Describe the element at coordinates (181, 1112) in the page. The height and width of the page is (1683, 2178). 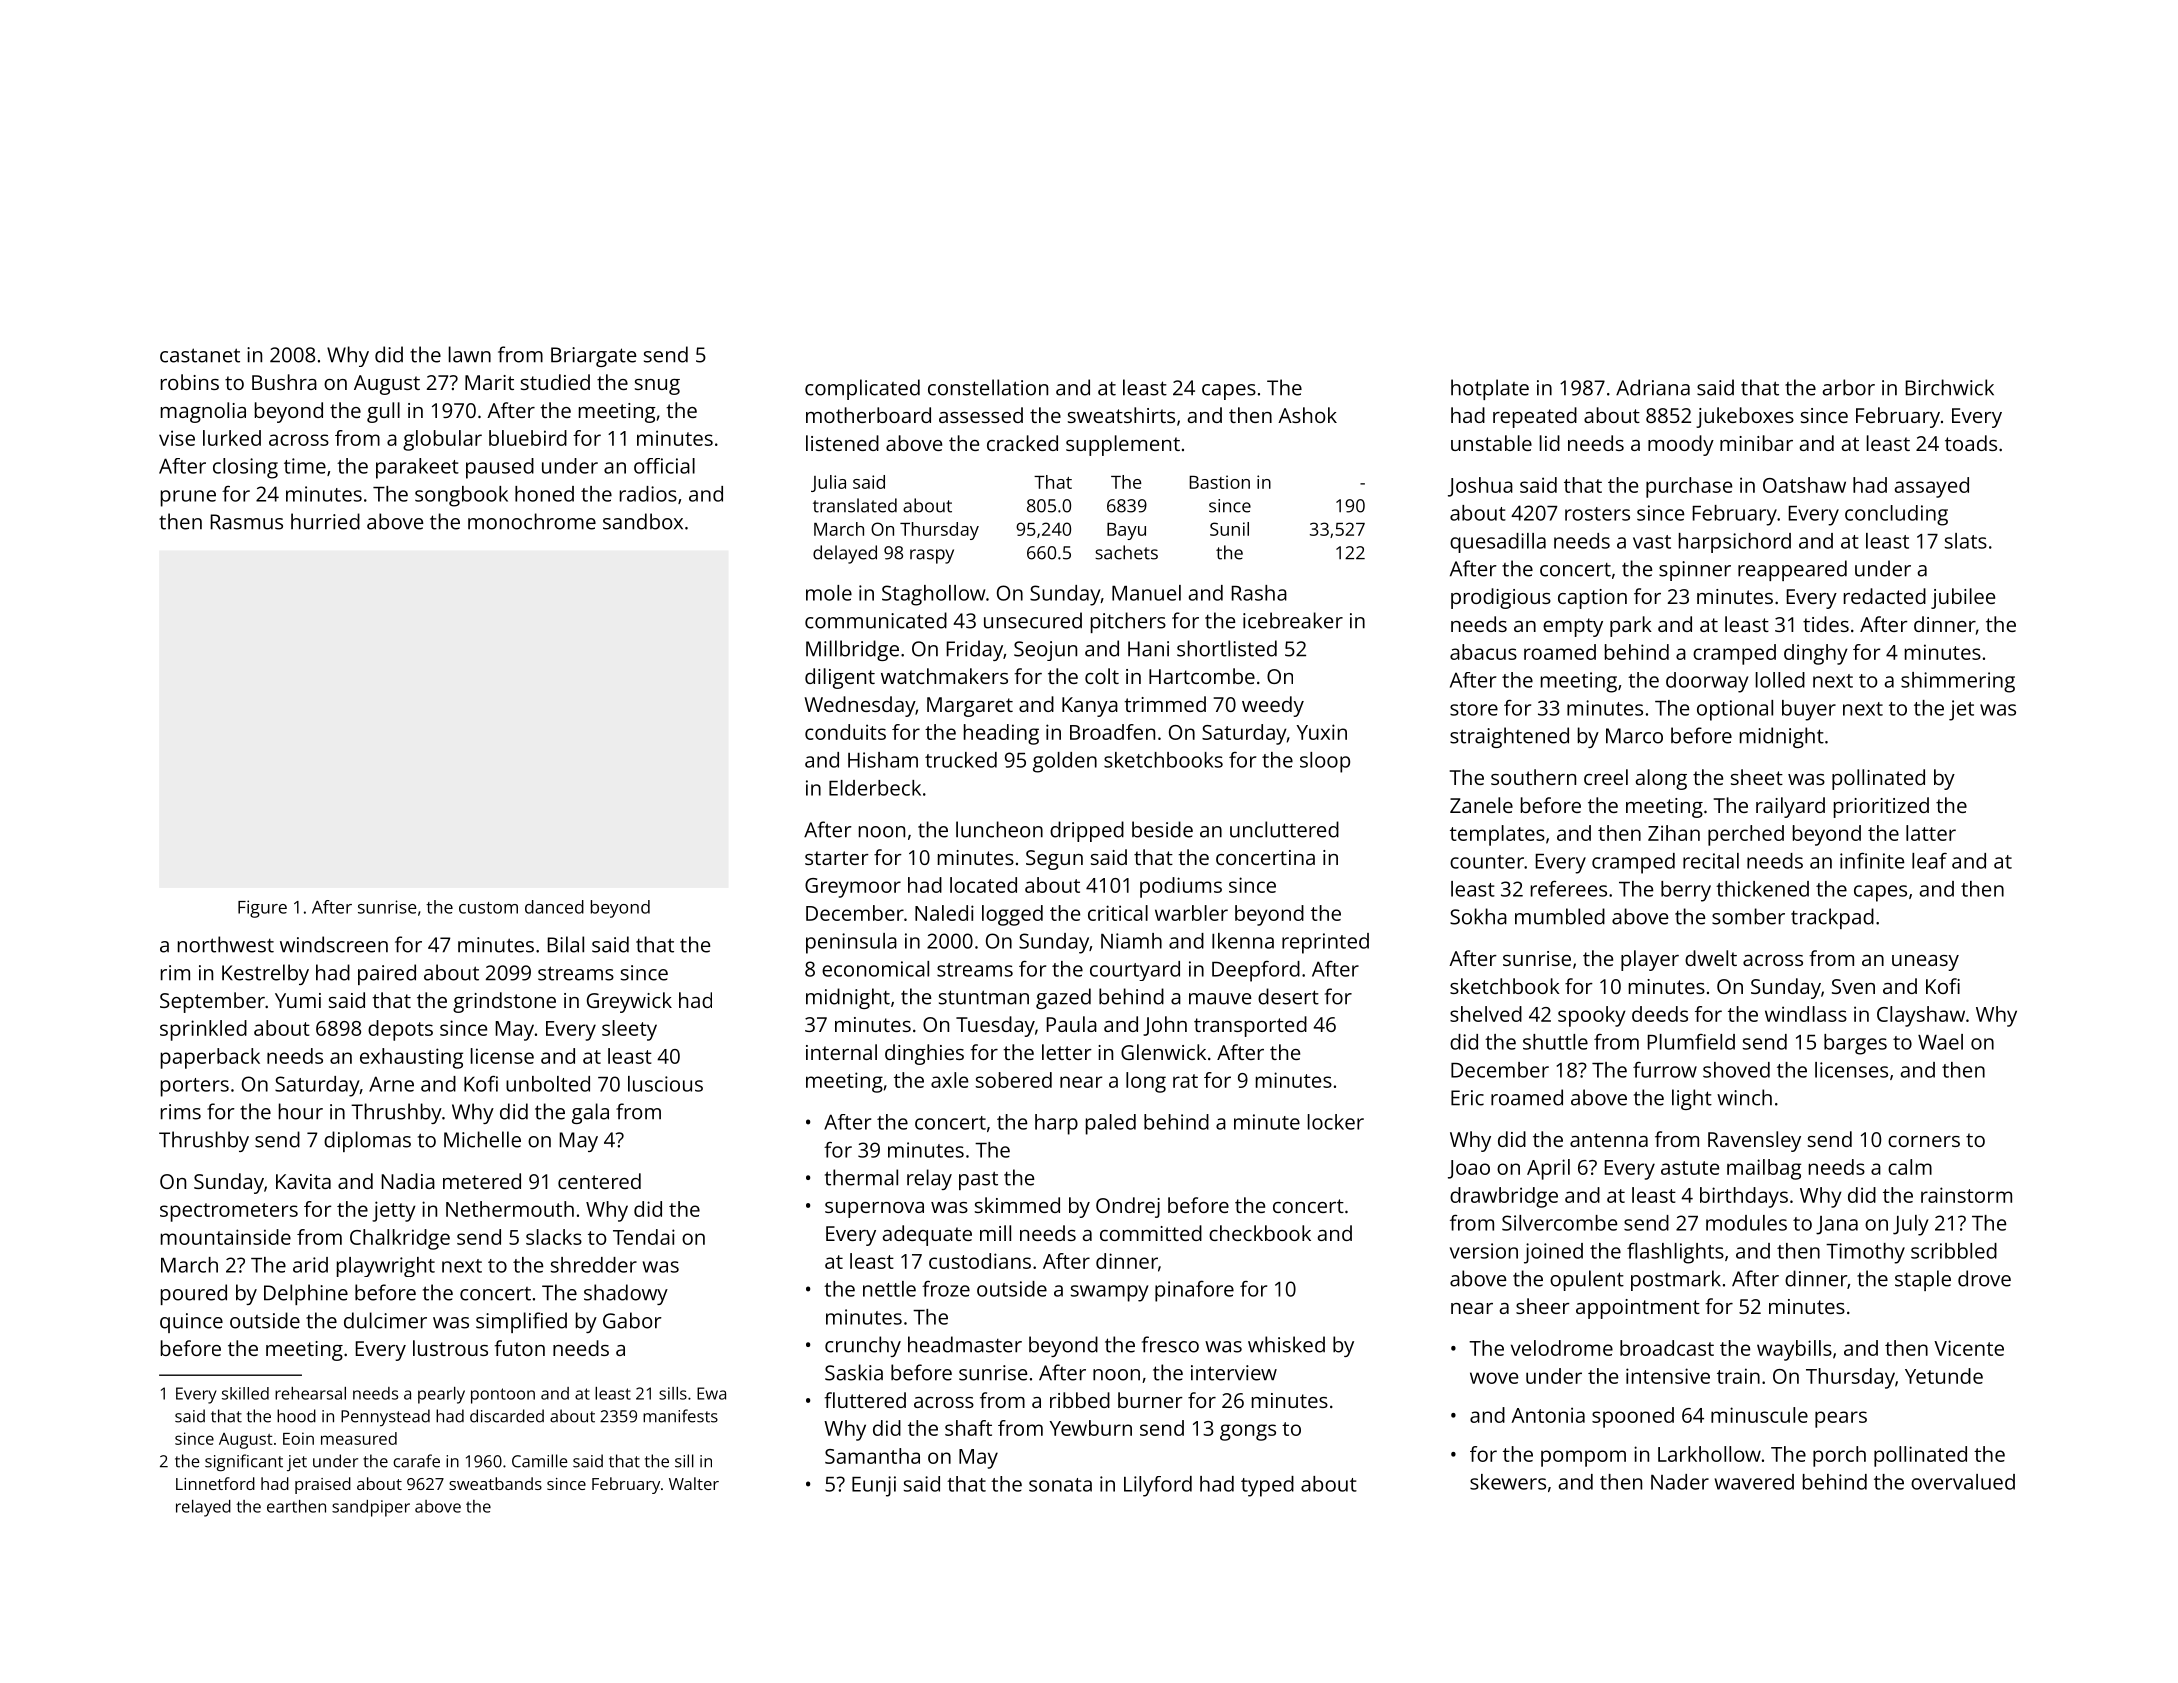
I see `rims` at that location.
